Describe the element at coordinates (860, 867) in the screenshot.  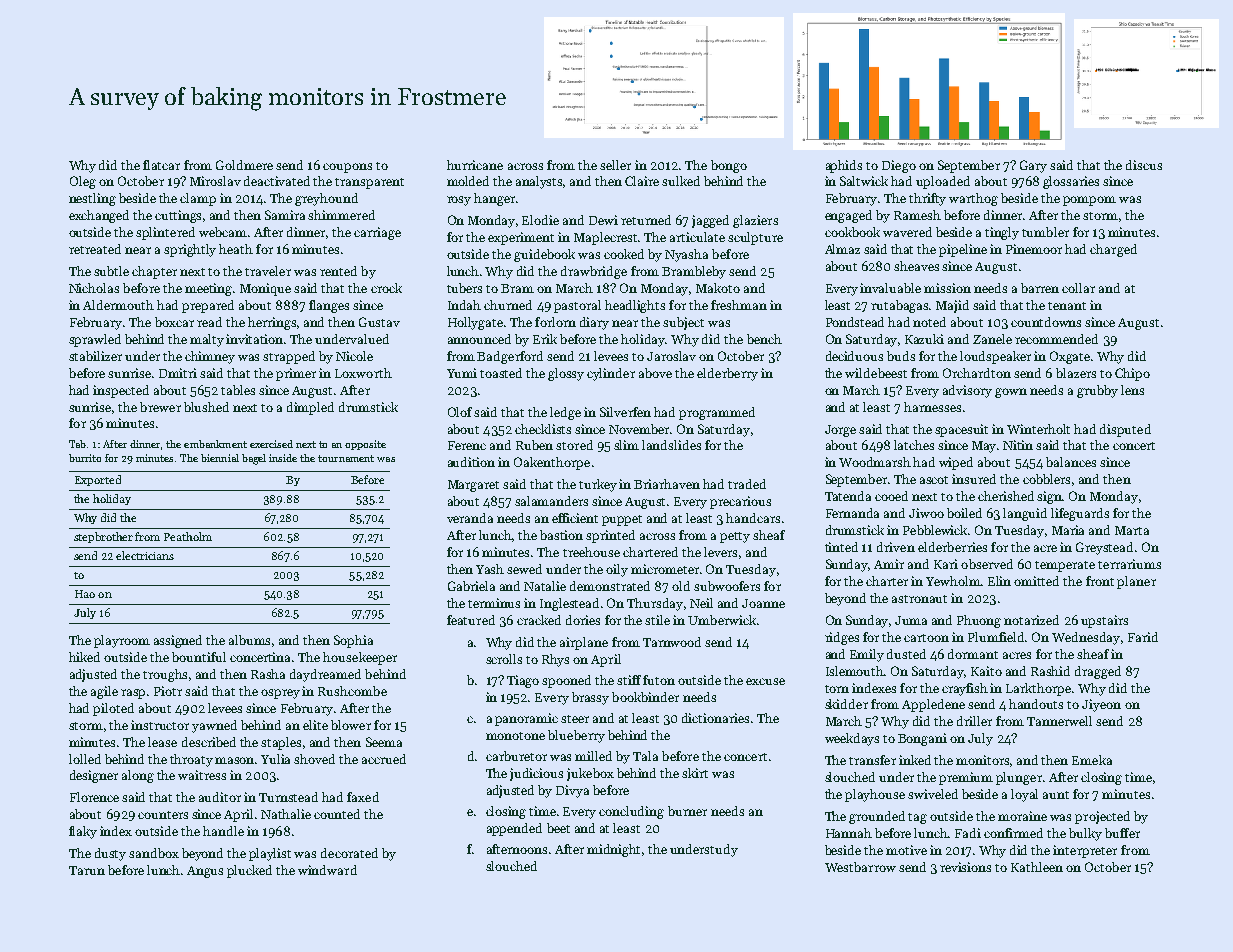
I see `Westbarrow` at that location.
